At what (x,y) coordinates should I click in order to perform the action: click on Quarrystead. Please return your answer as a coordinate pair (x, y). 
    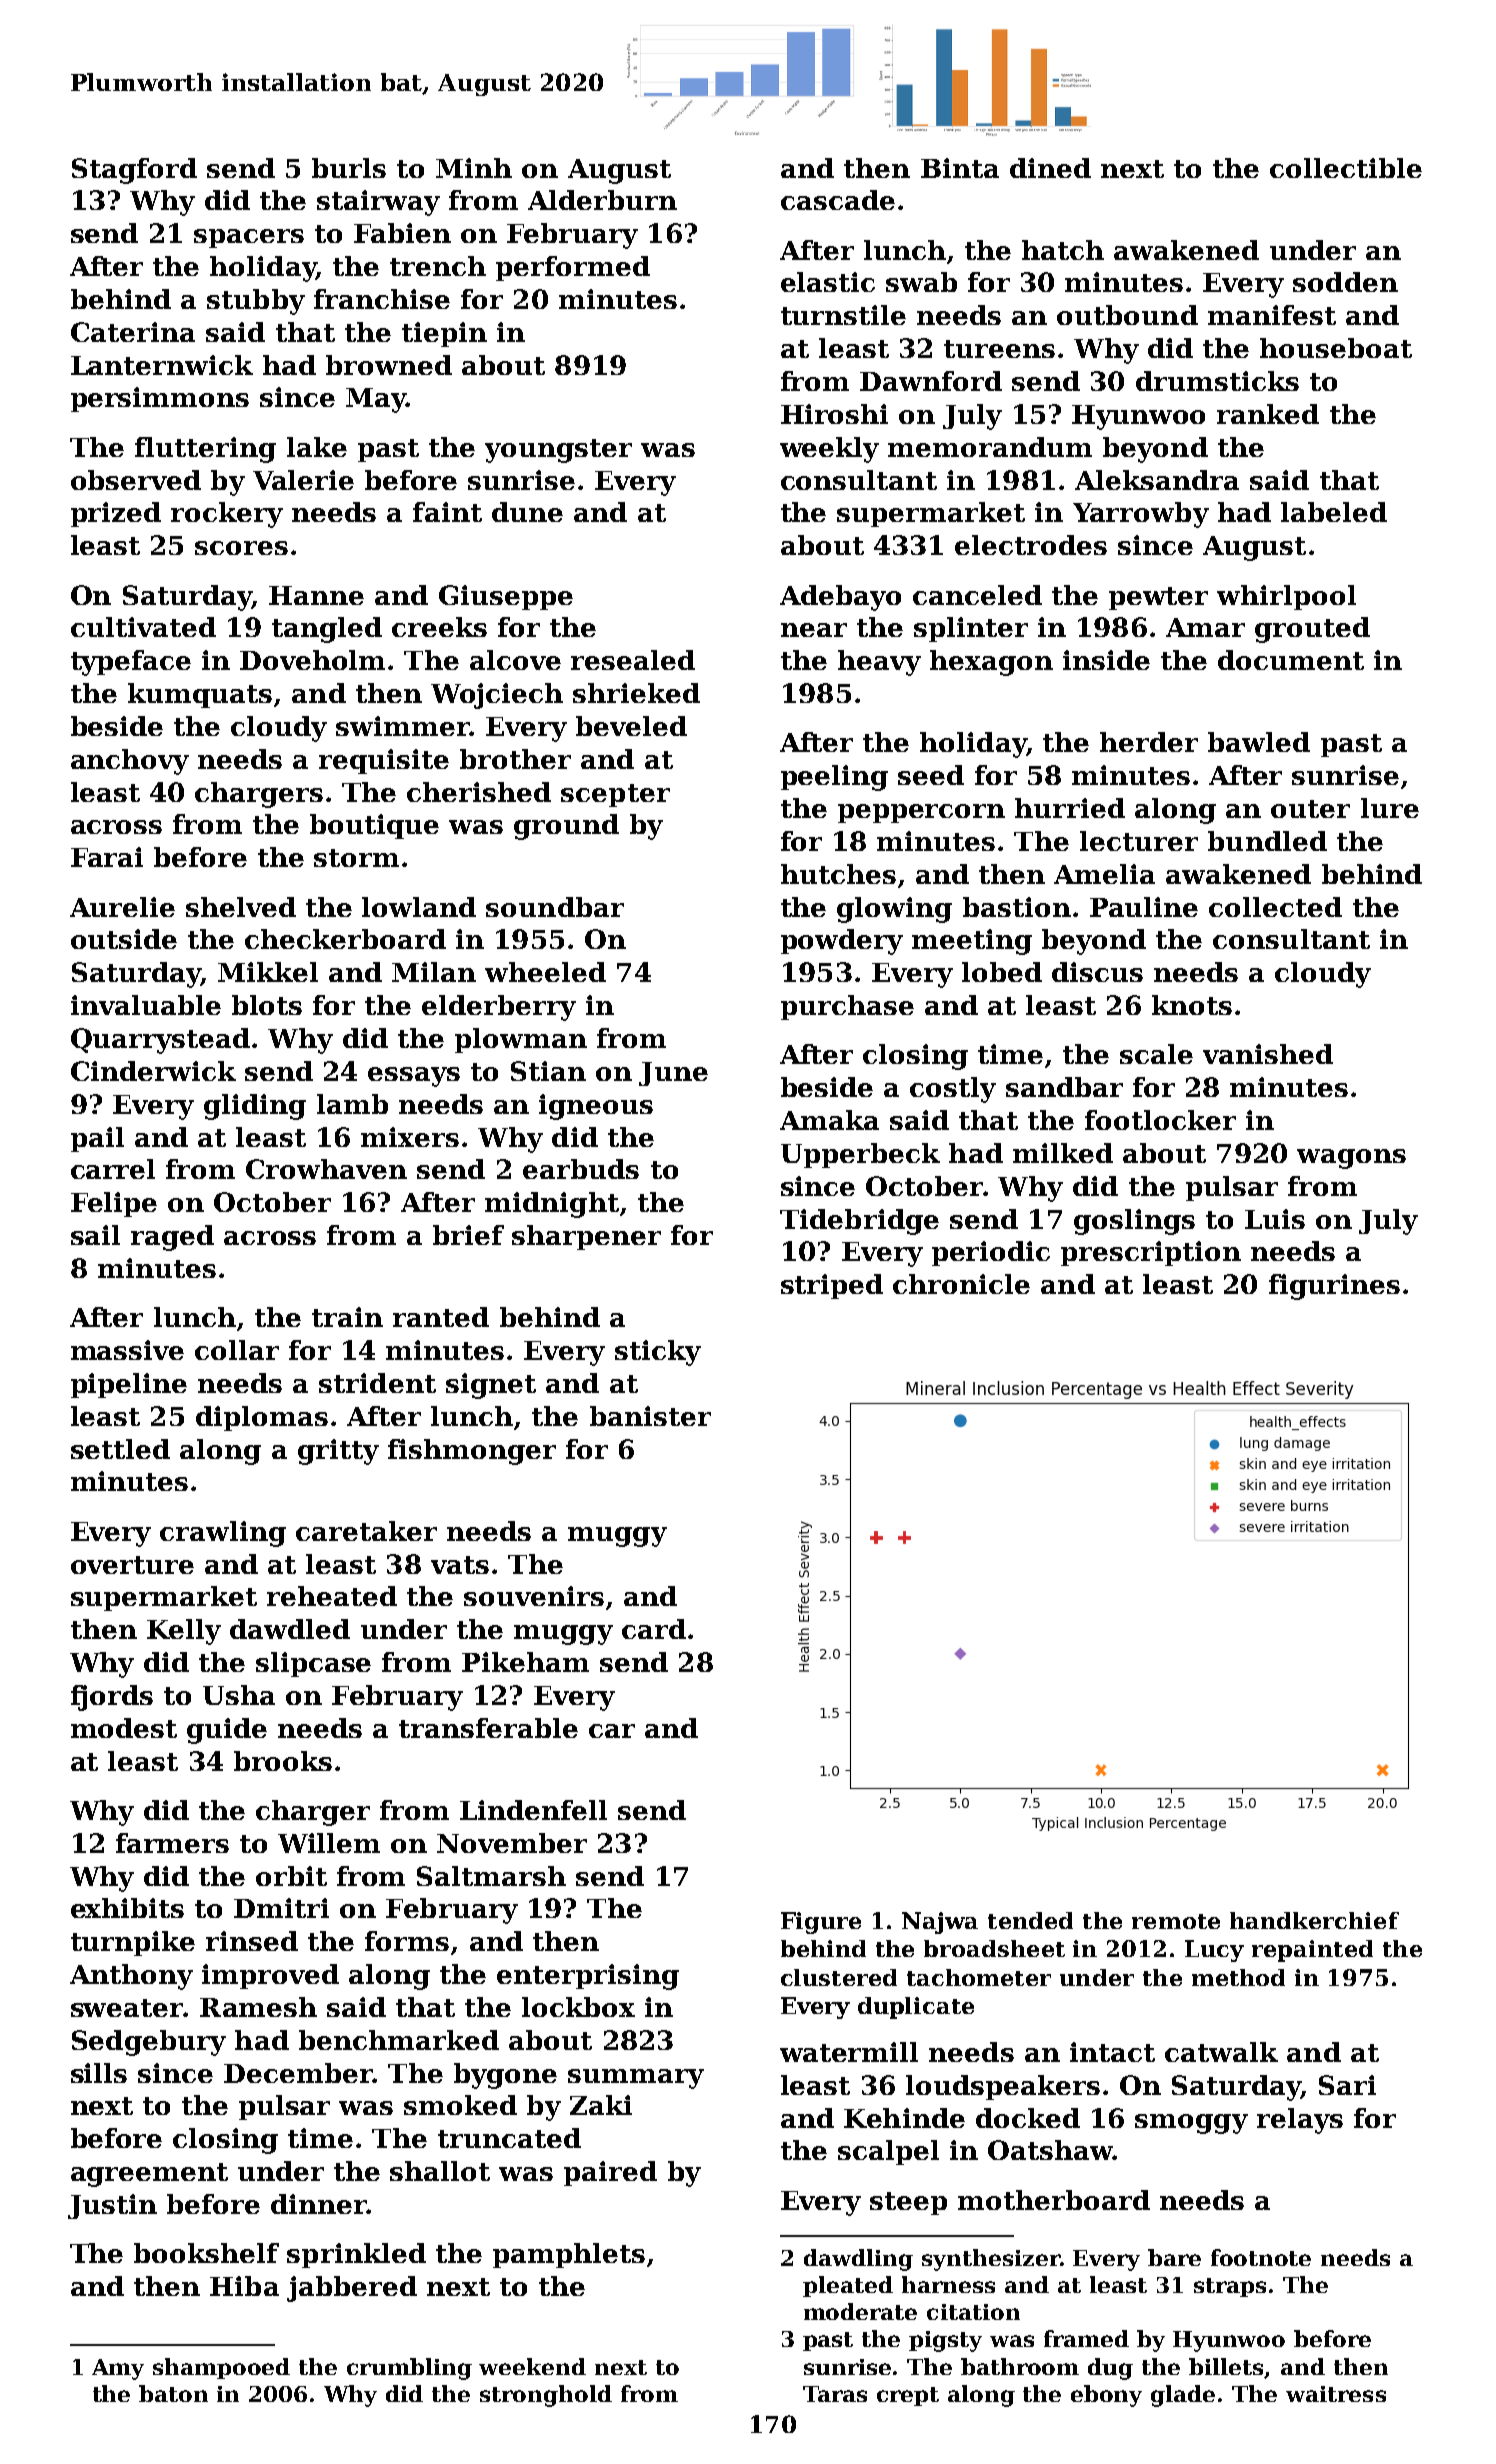
    Looking at the image, I should click on (160, 1041).
